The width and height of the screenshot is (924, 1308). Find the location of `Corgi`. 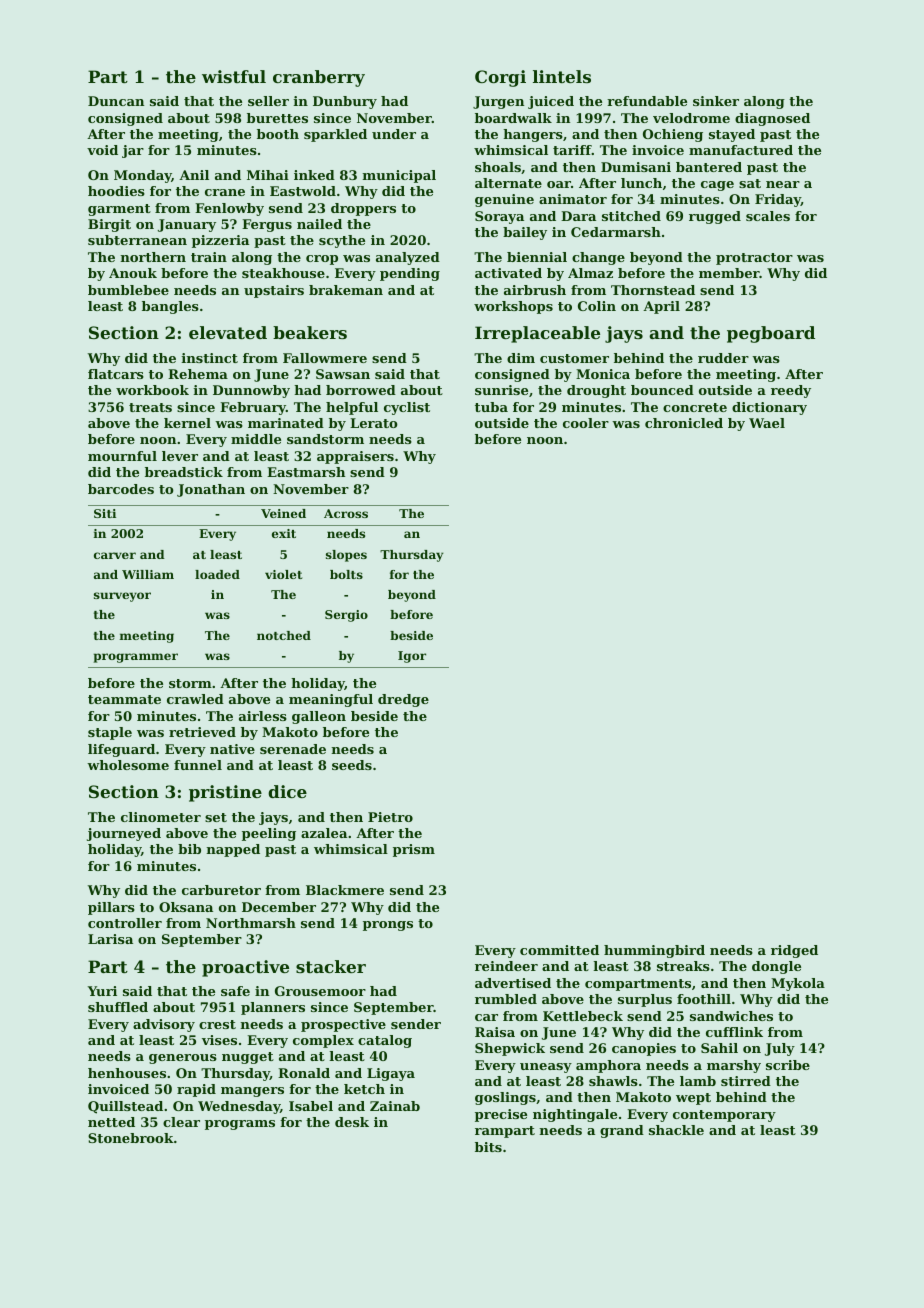

Corgi is located at coordinates (500, 78).
